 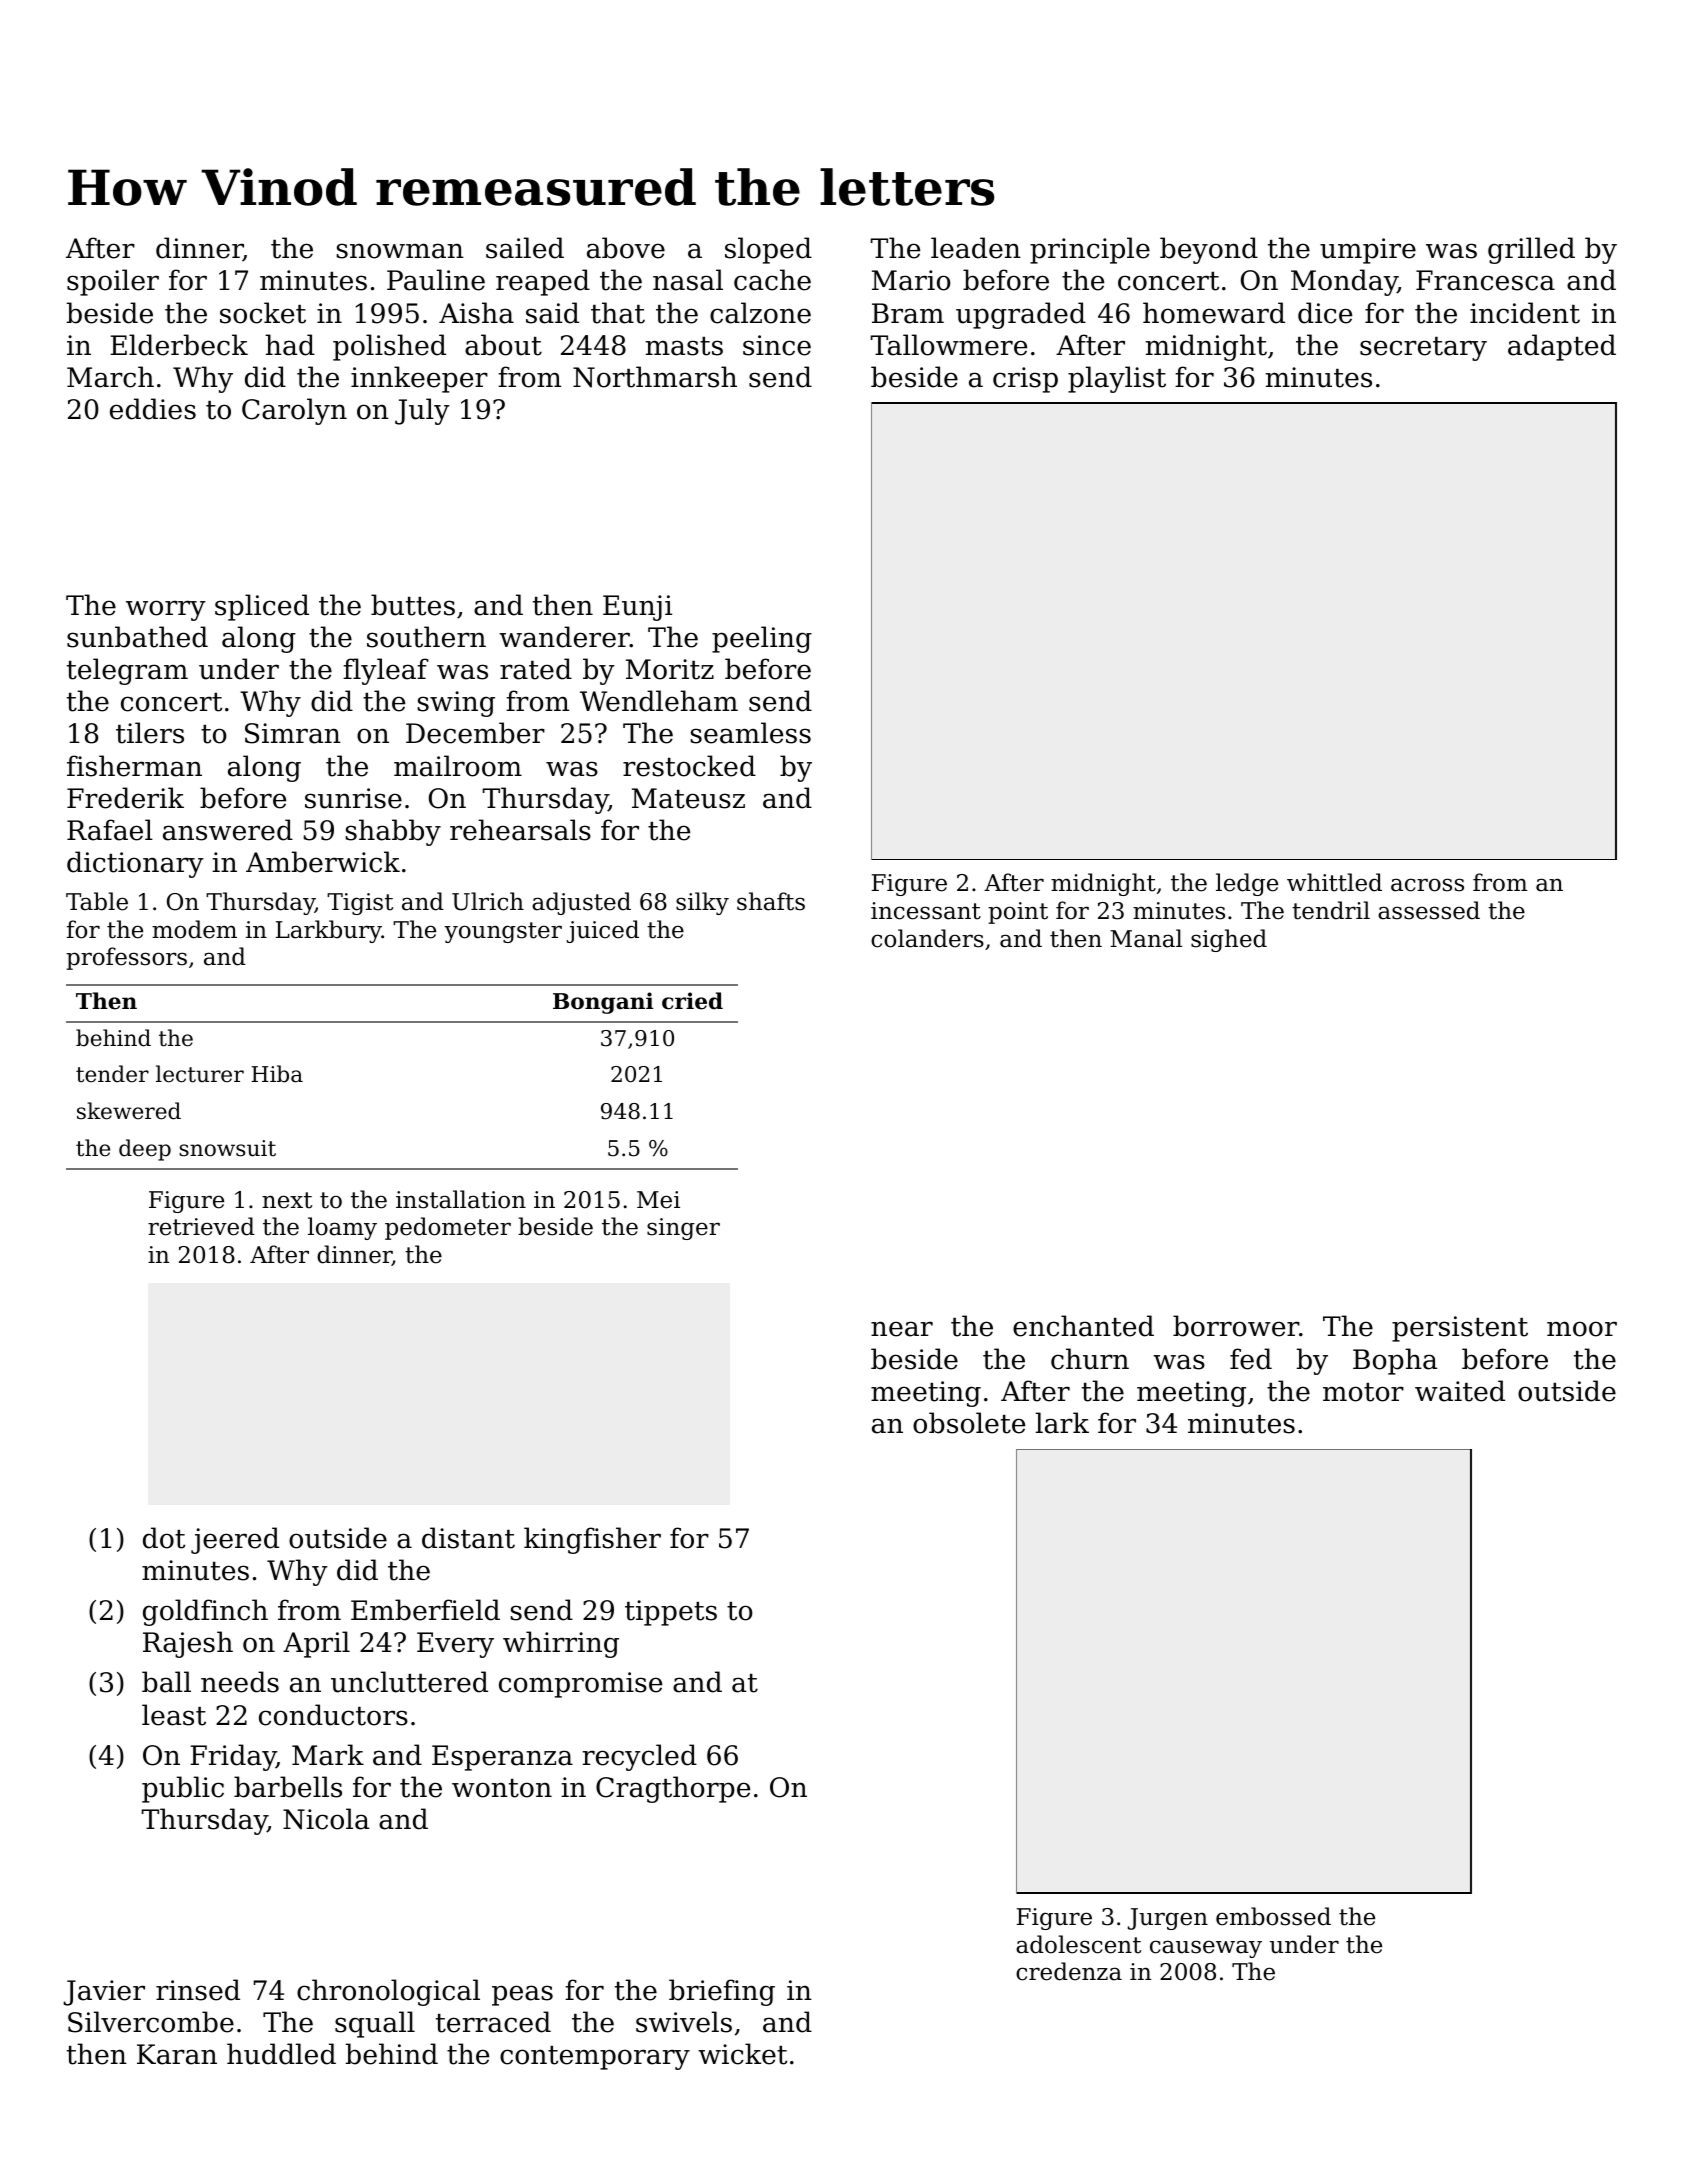 I want to click on playlist, so click(x=1117, y=379).
